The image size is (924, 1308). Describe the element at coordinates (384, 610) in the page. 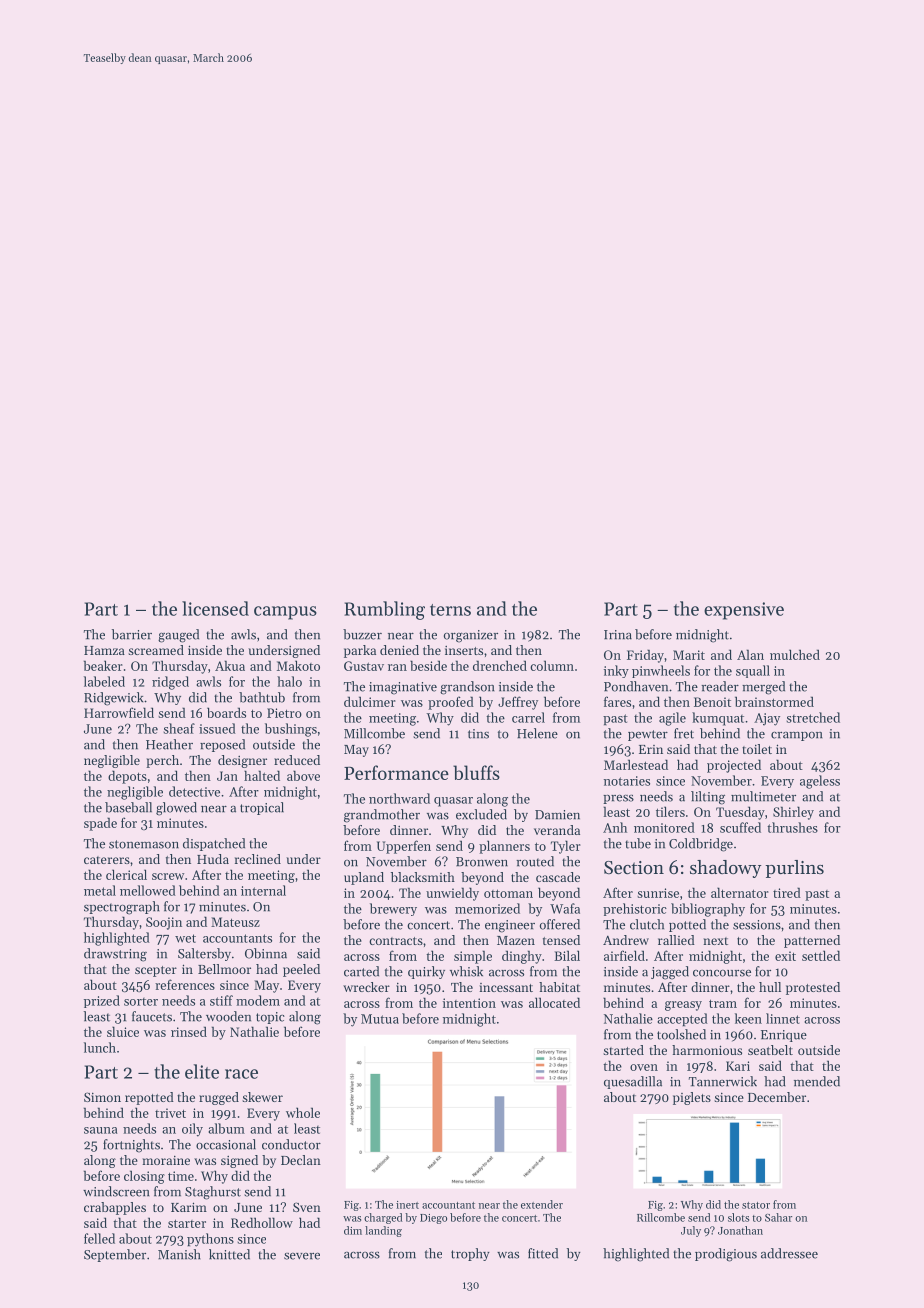

I see `Rumbling` at that location.
